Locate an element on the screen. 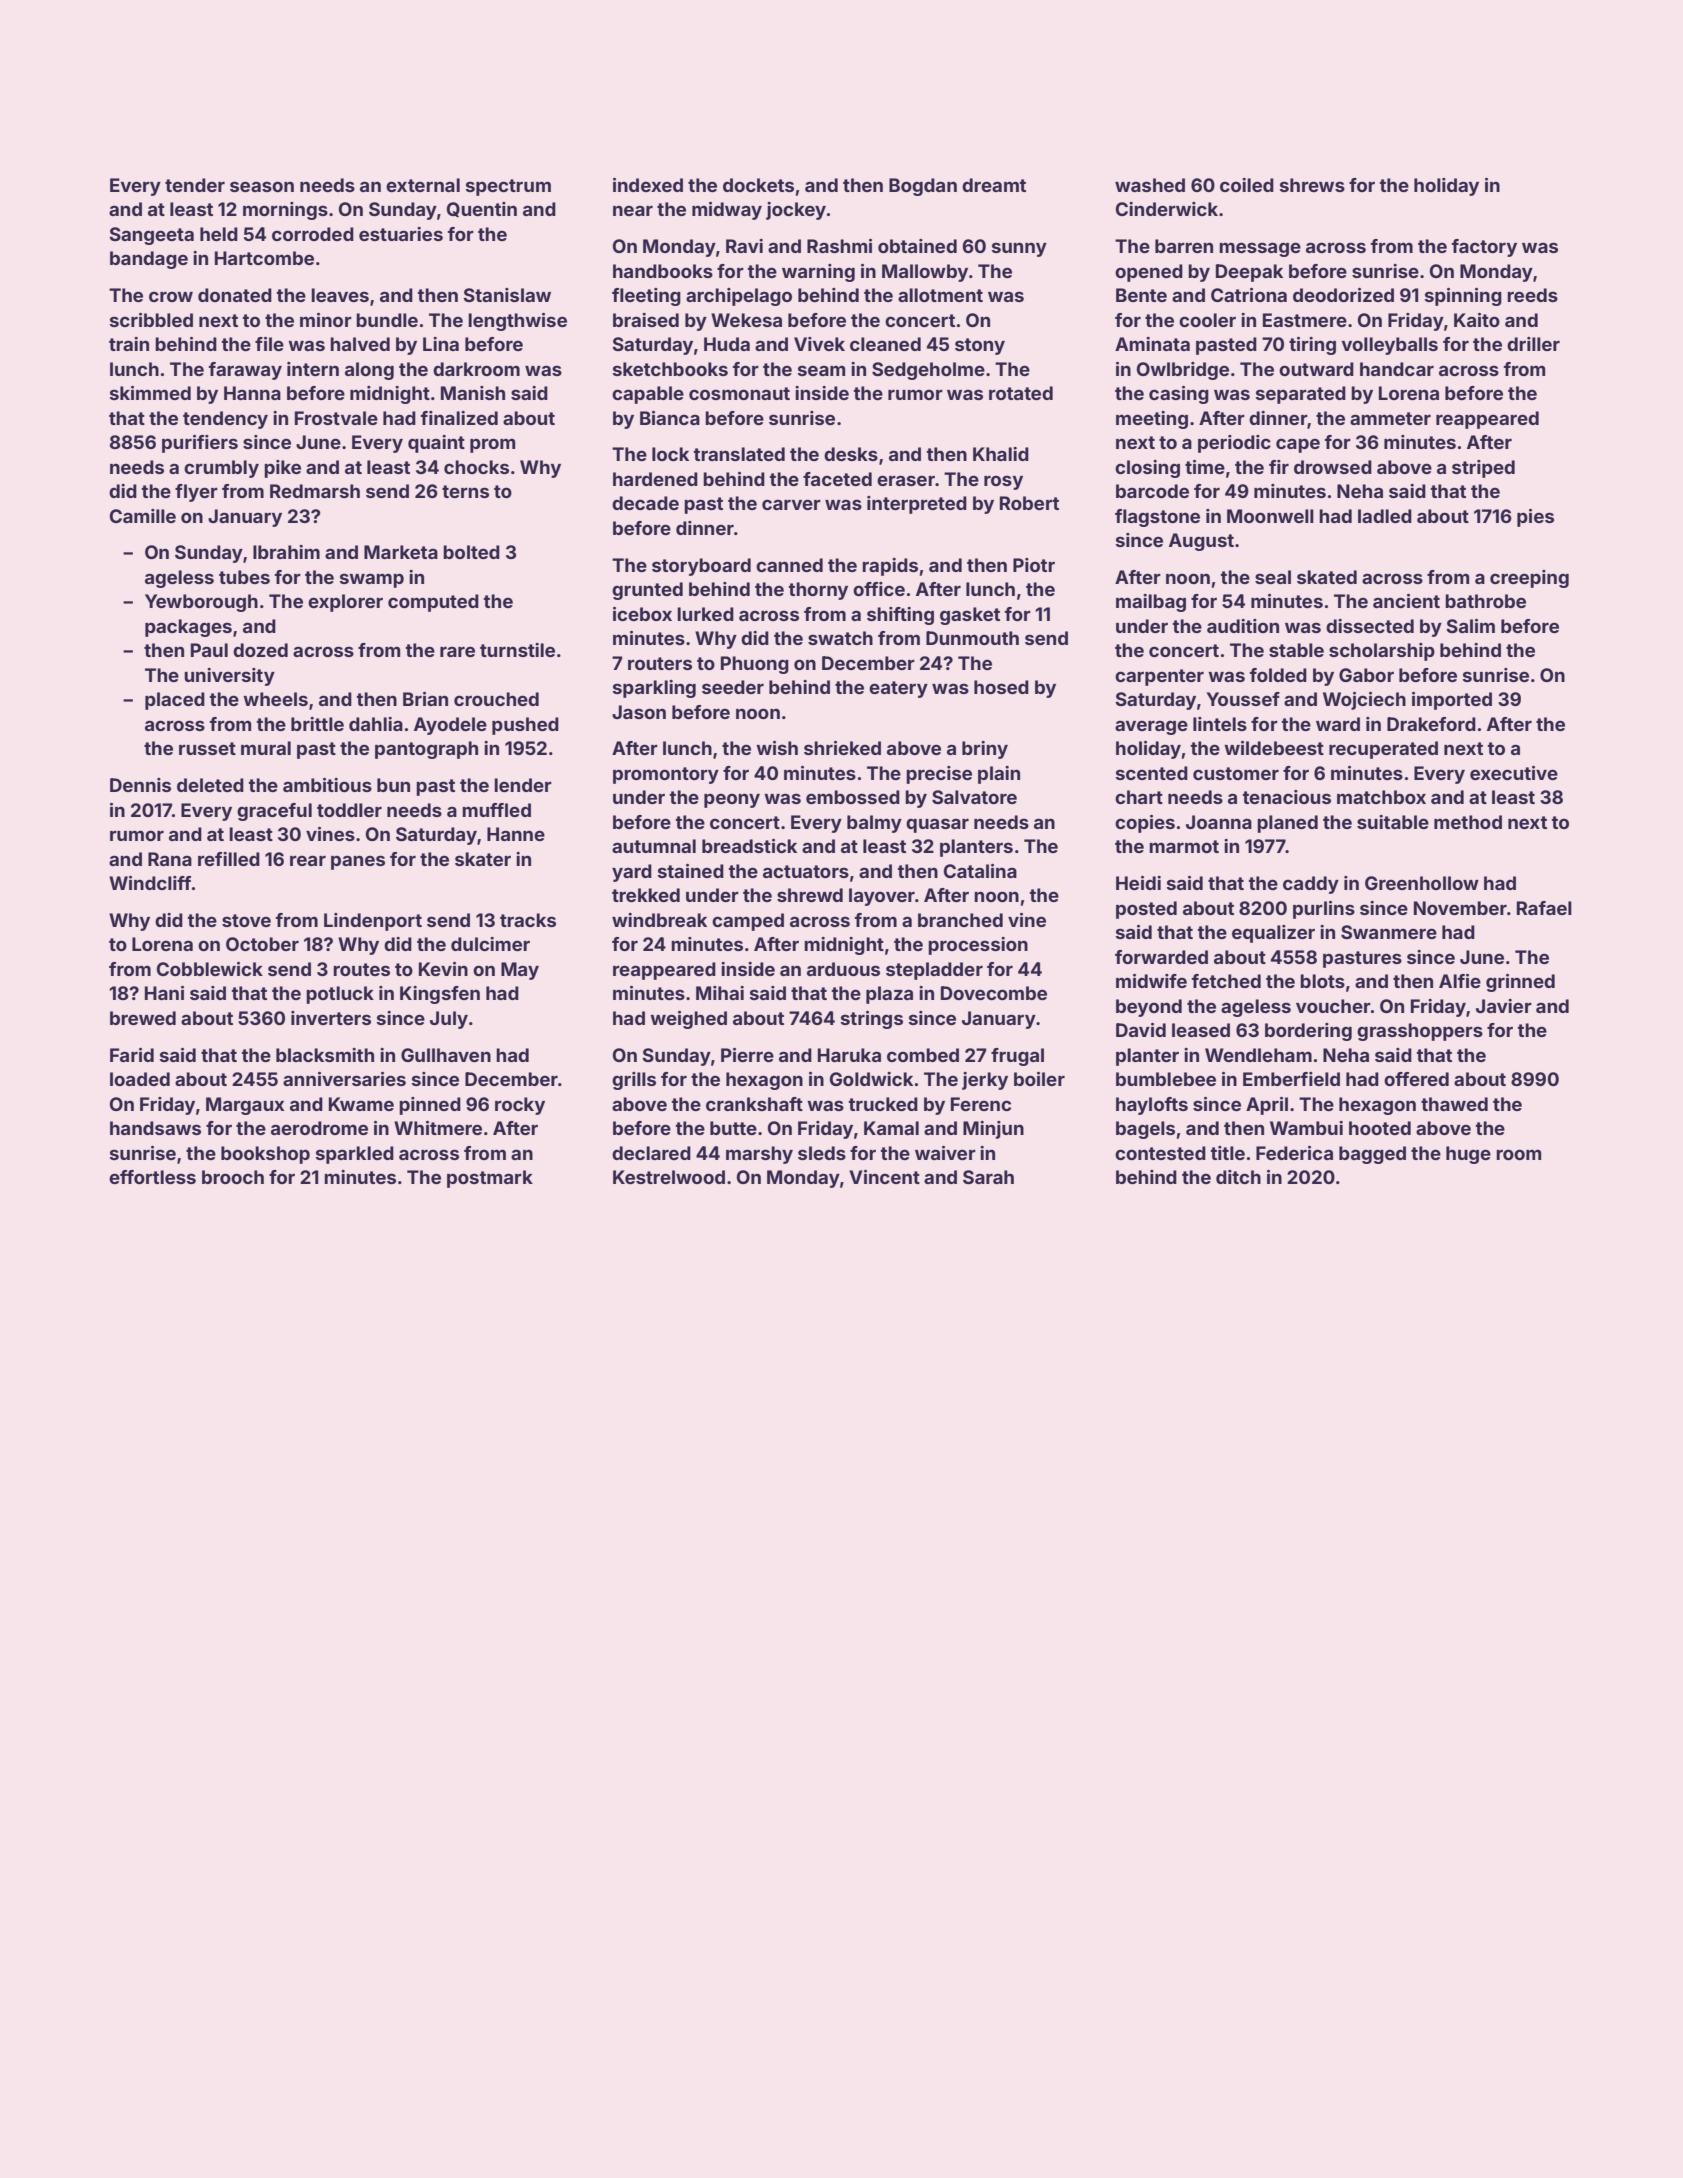 This screenshot has width=1683, height=2178. lurked is located at coordinates (705, 614).
